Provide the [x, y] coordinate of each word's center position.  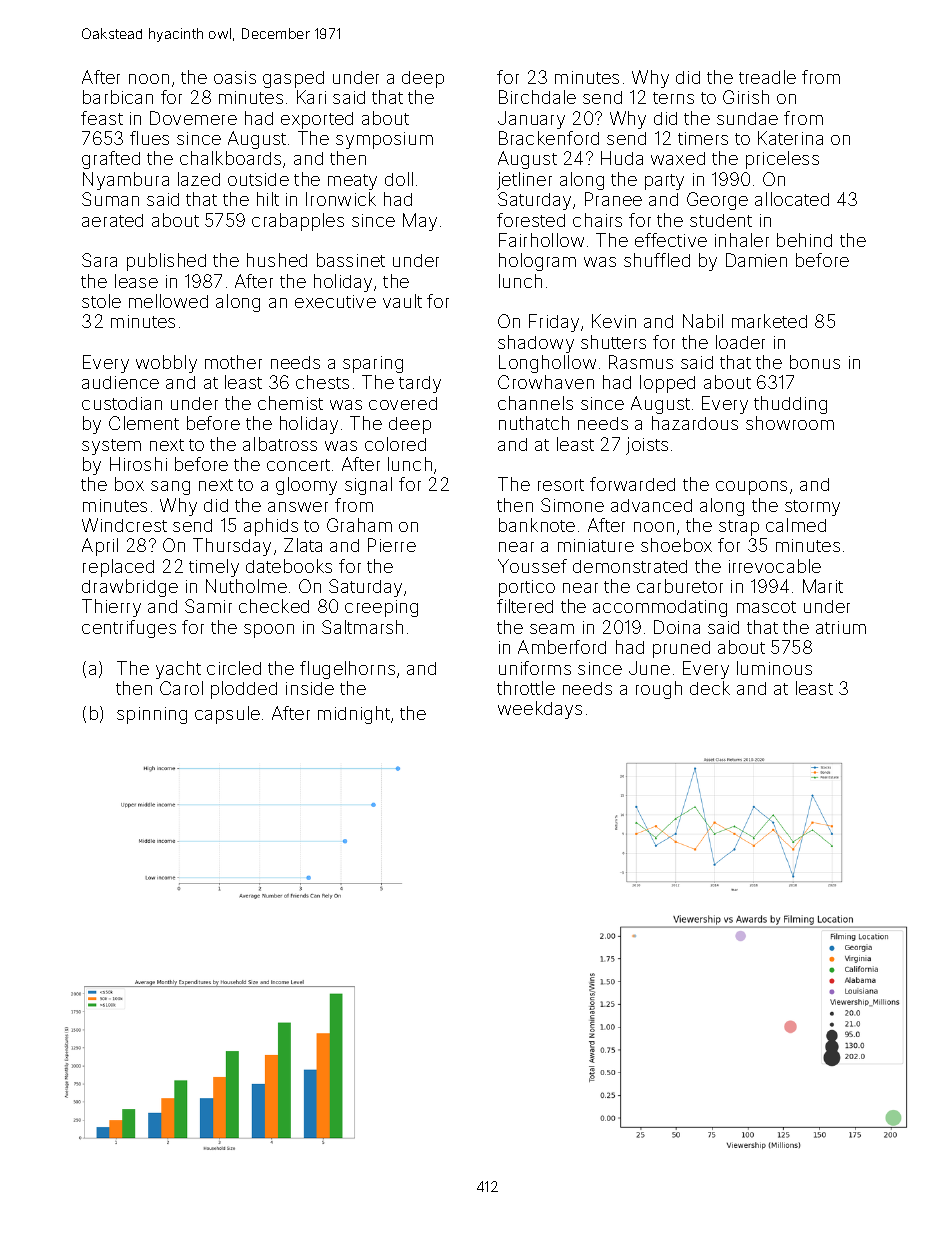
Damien [756, 260]
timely [214, 568]
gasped [293, 79]
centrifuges [129, 629]
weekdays [540, 710]
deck [710, 688]
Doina [677, 627]
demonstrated [630, 566]
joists [647, 446]
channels [535, 403]
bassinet [351, 260]
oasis [235, 77]
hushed [277, 260]
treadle [767, 77]
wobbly [166, 364]
